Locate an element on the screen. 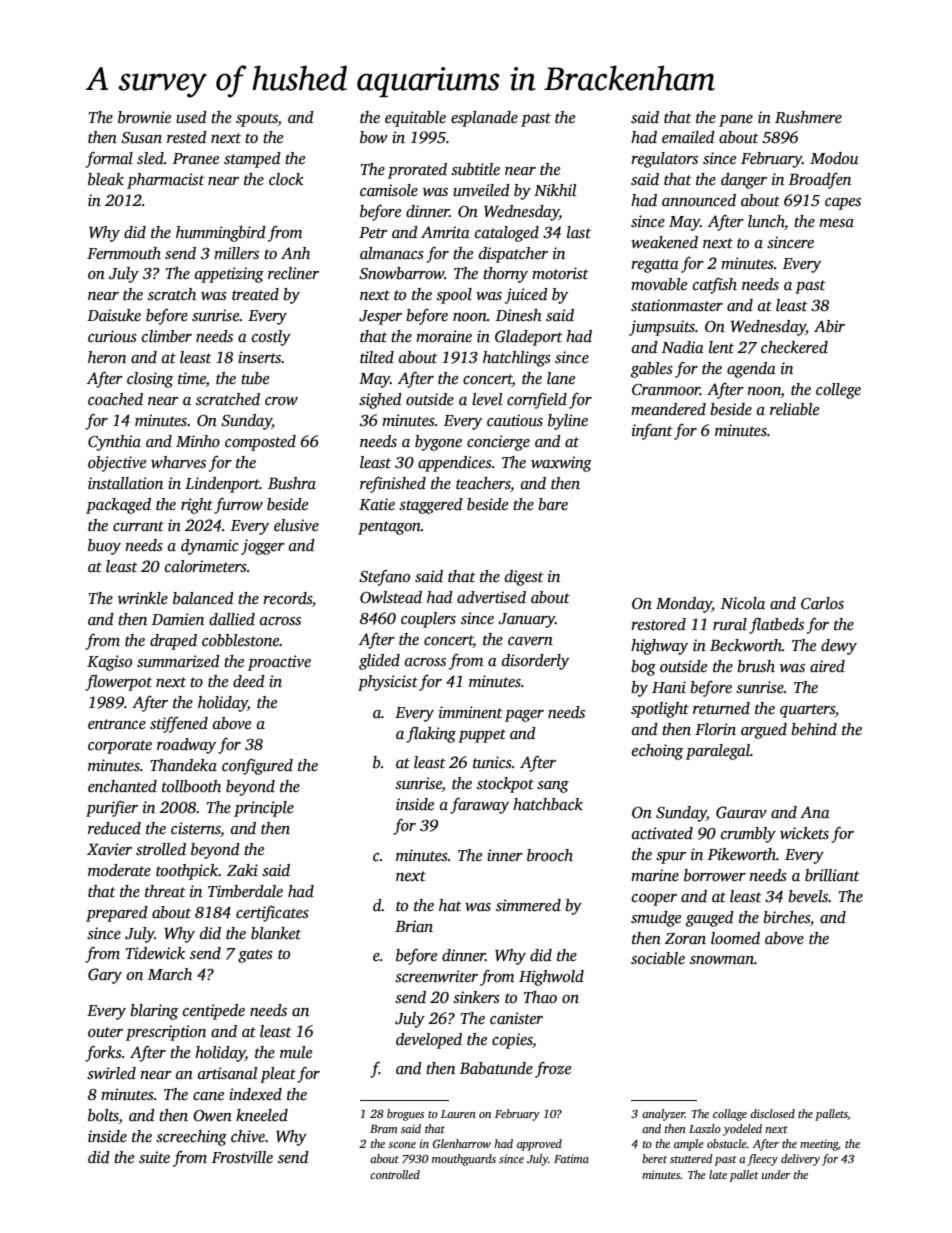 The width and height of the screenshot is (952, 1233). pleat is located at coordinates (278, 1075).
